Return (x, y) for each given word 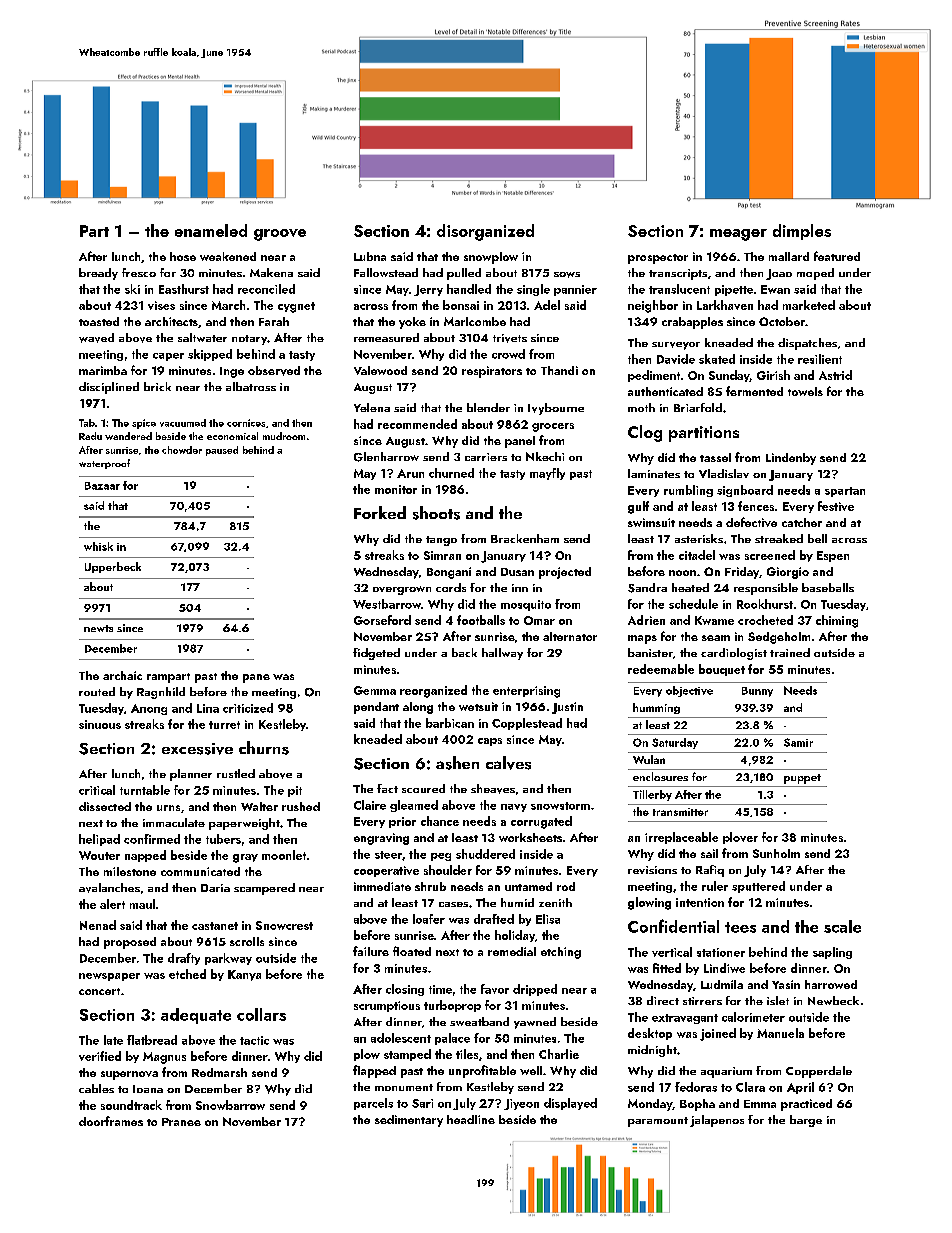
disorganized (485, 232)
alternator (570, 636)
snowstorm (560, 806)
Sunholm (776, 853)
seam (716, 638)
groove (280, 235)
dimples (802, 232)
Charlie (559, 1054)
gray (245, 858)
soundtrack (131, 1105)
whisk (98, 546)
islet (778, 1000)
